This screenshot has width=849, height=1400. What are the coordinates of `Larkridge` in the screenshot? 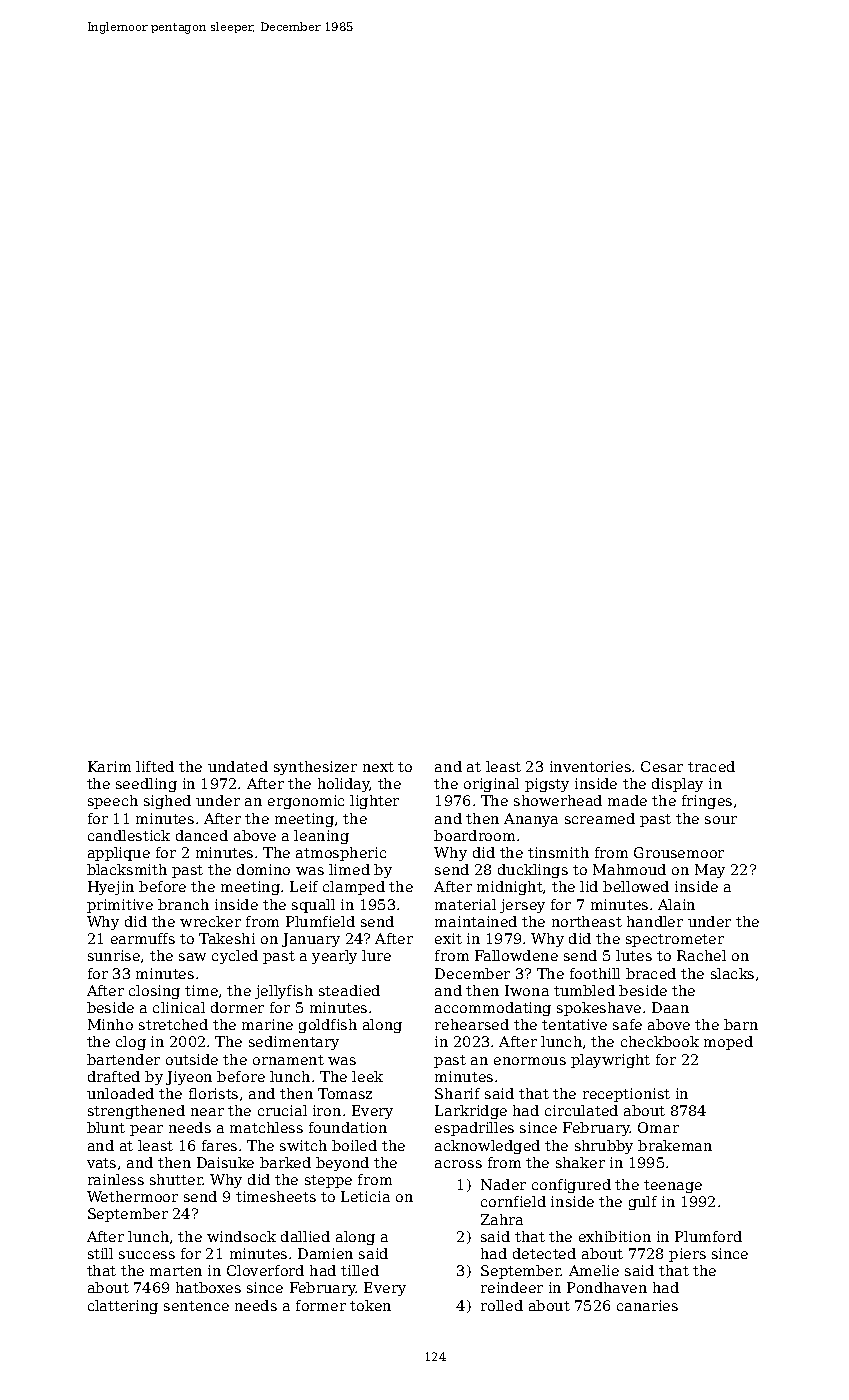 It's located at (471, 1112).
